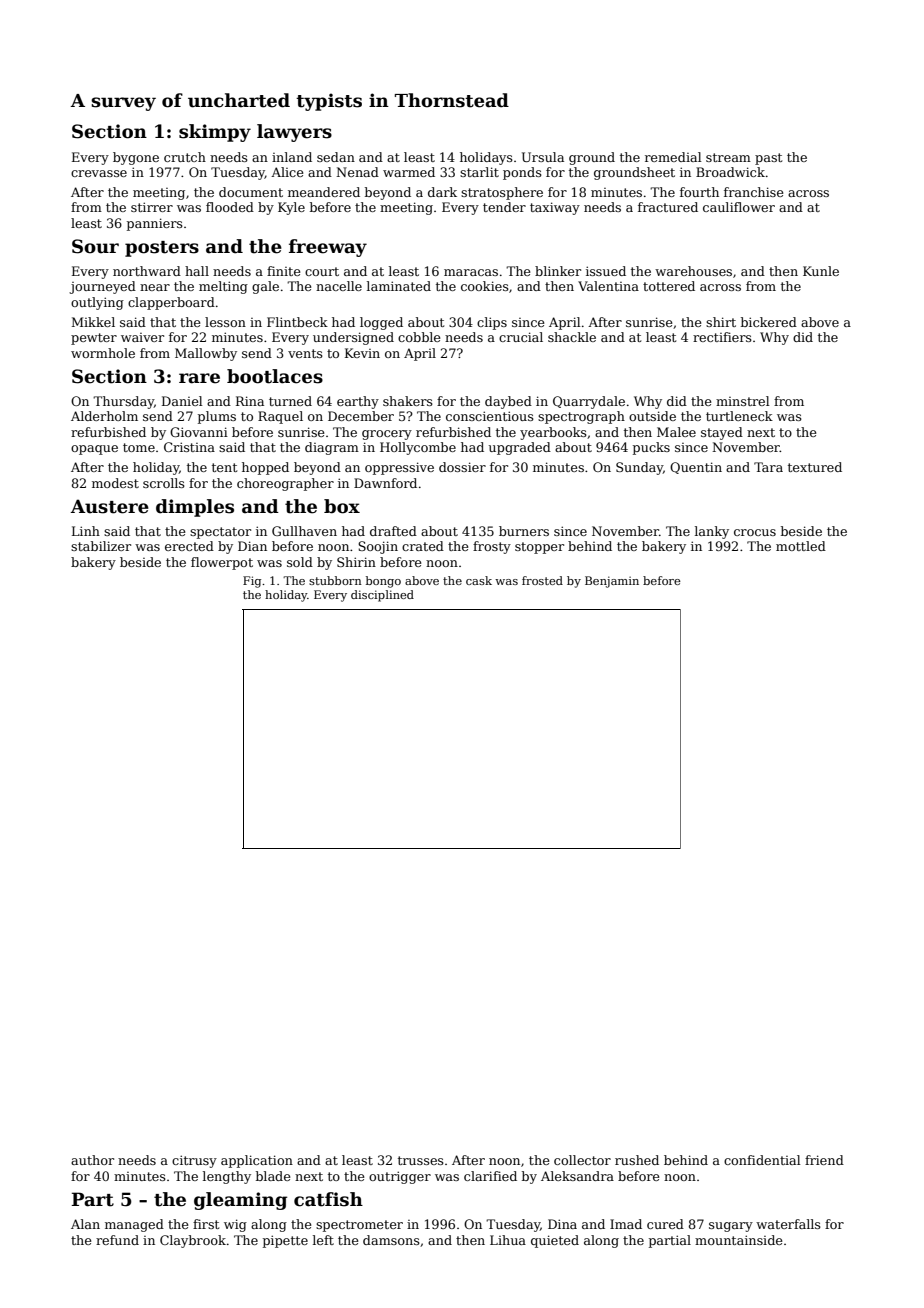 This image has height=1308, width=924. Describe the element at coordinates (136, 158) in the image. I see `bygone` at that location.
